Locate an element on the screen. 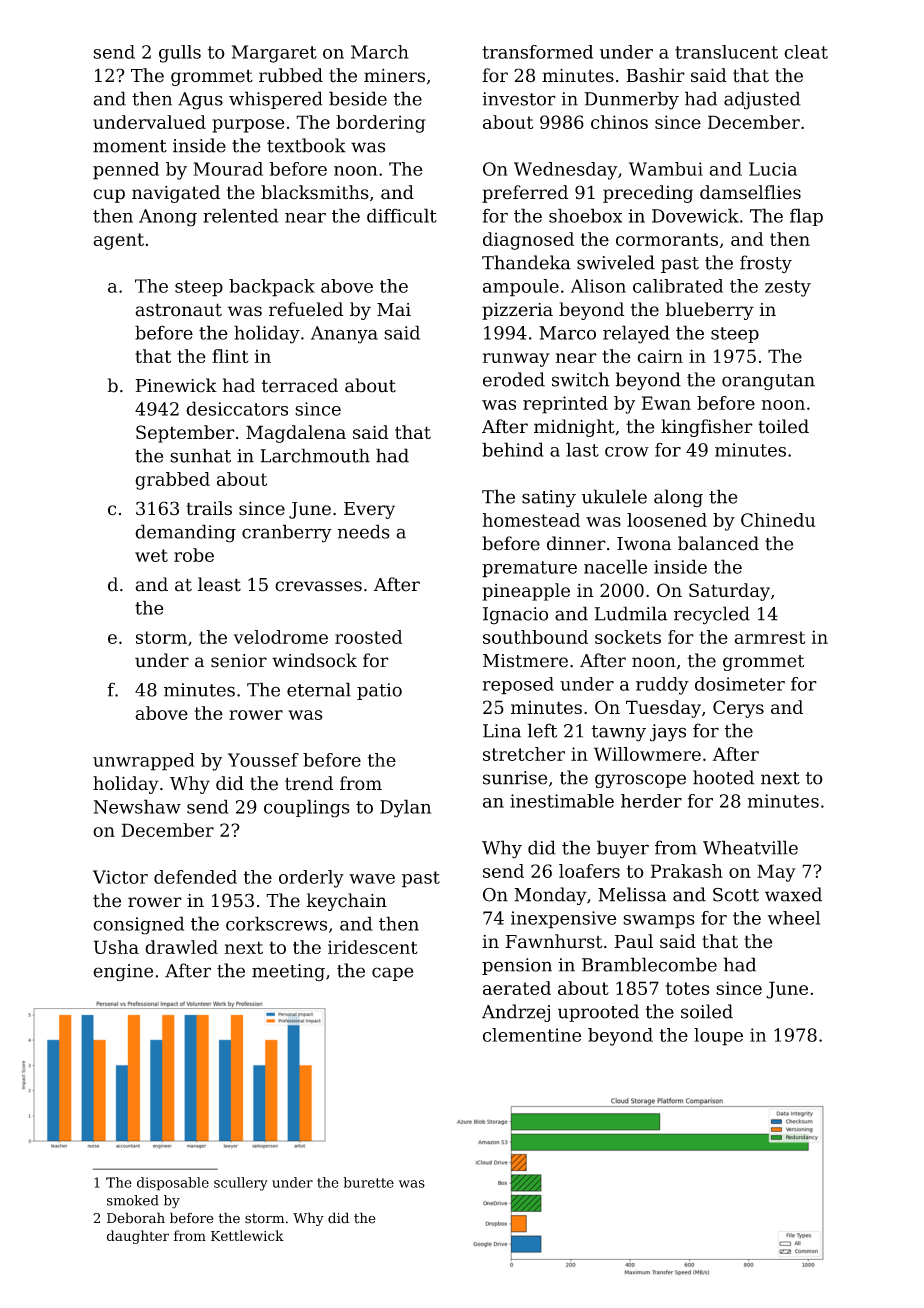  least is located at coordinates (219, 584).
